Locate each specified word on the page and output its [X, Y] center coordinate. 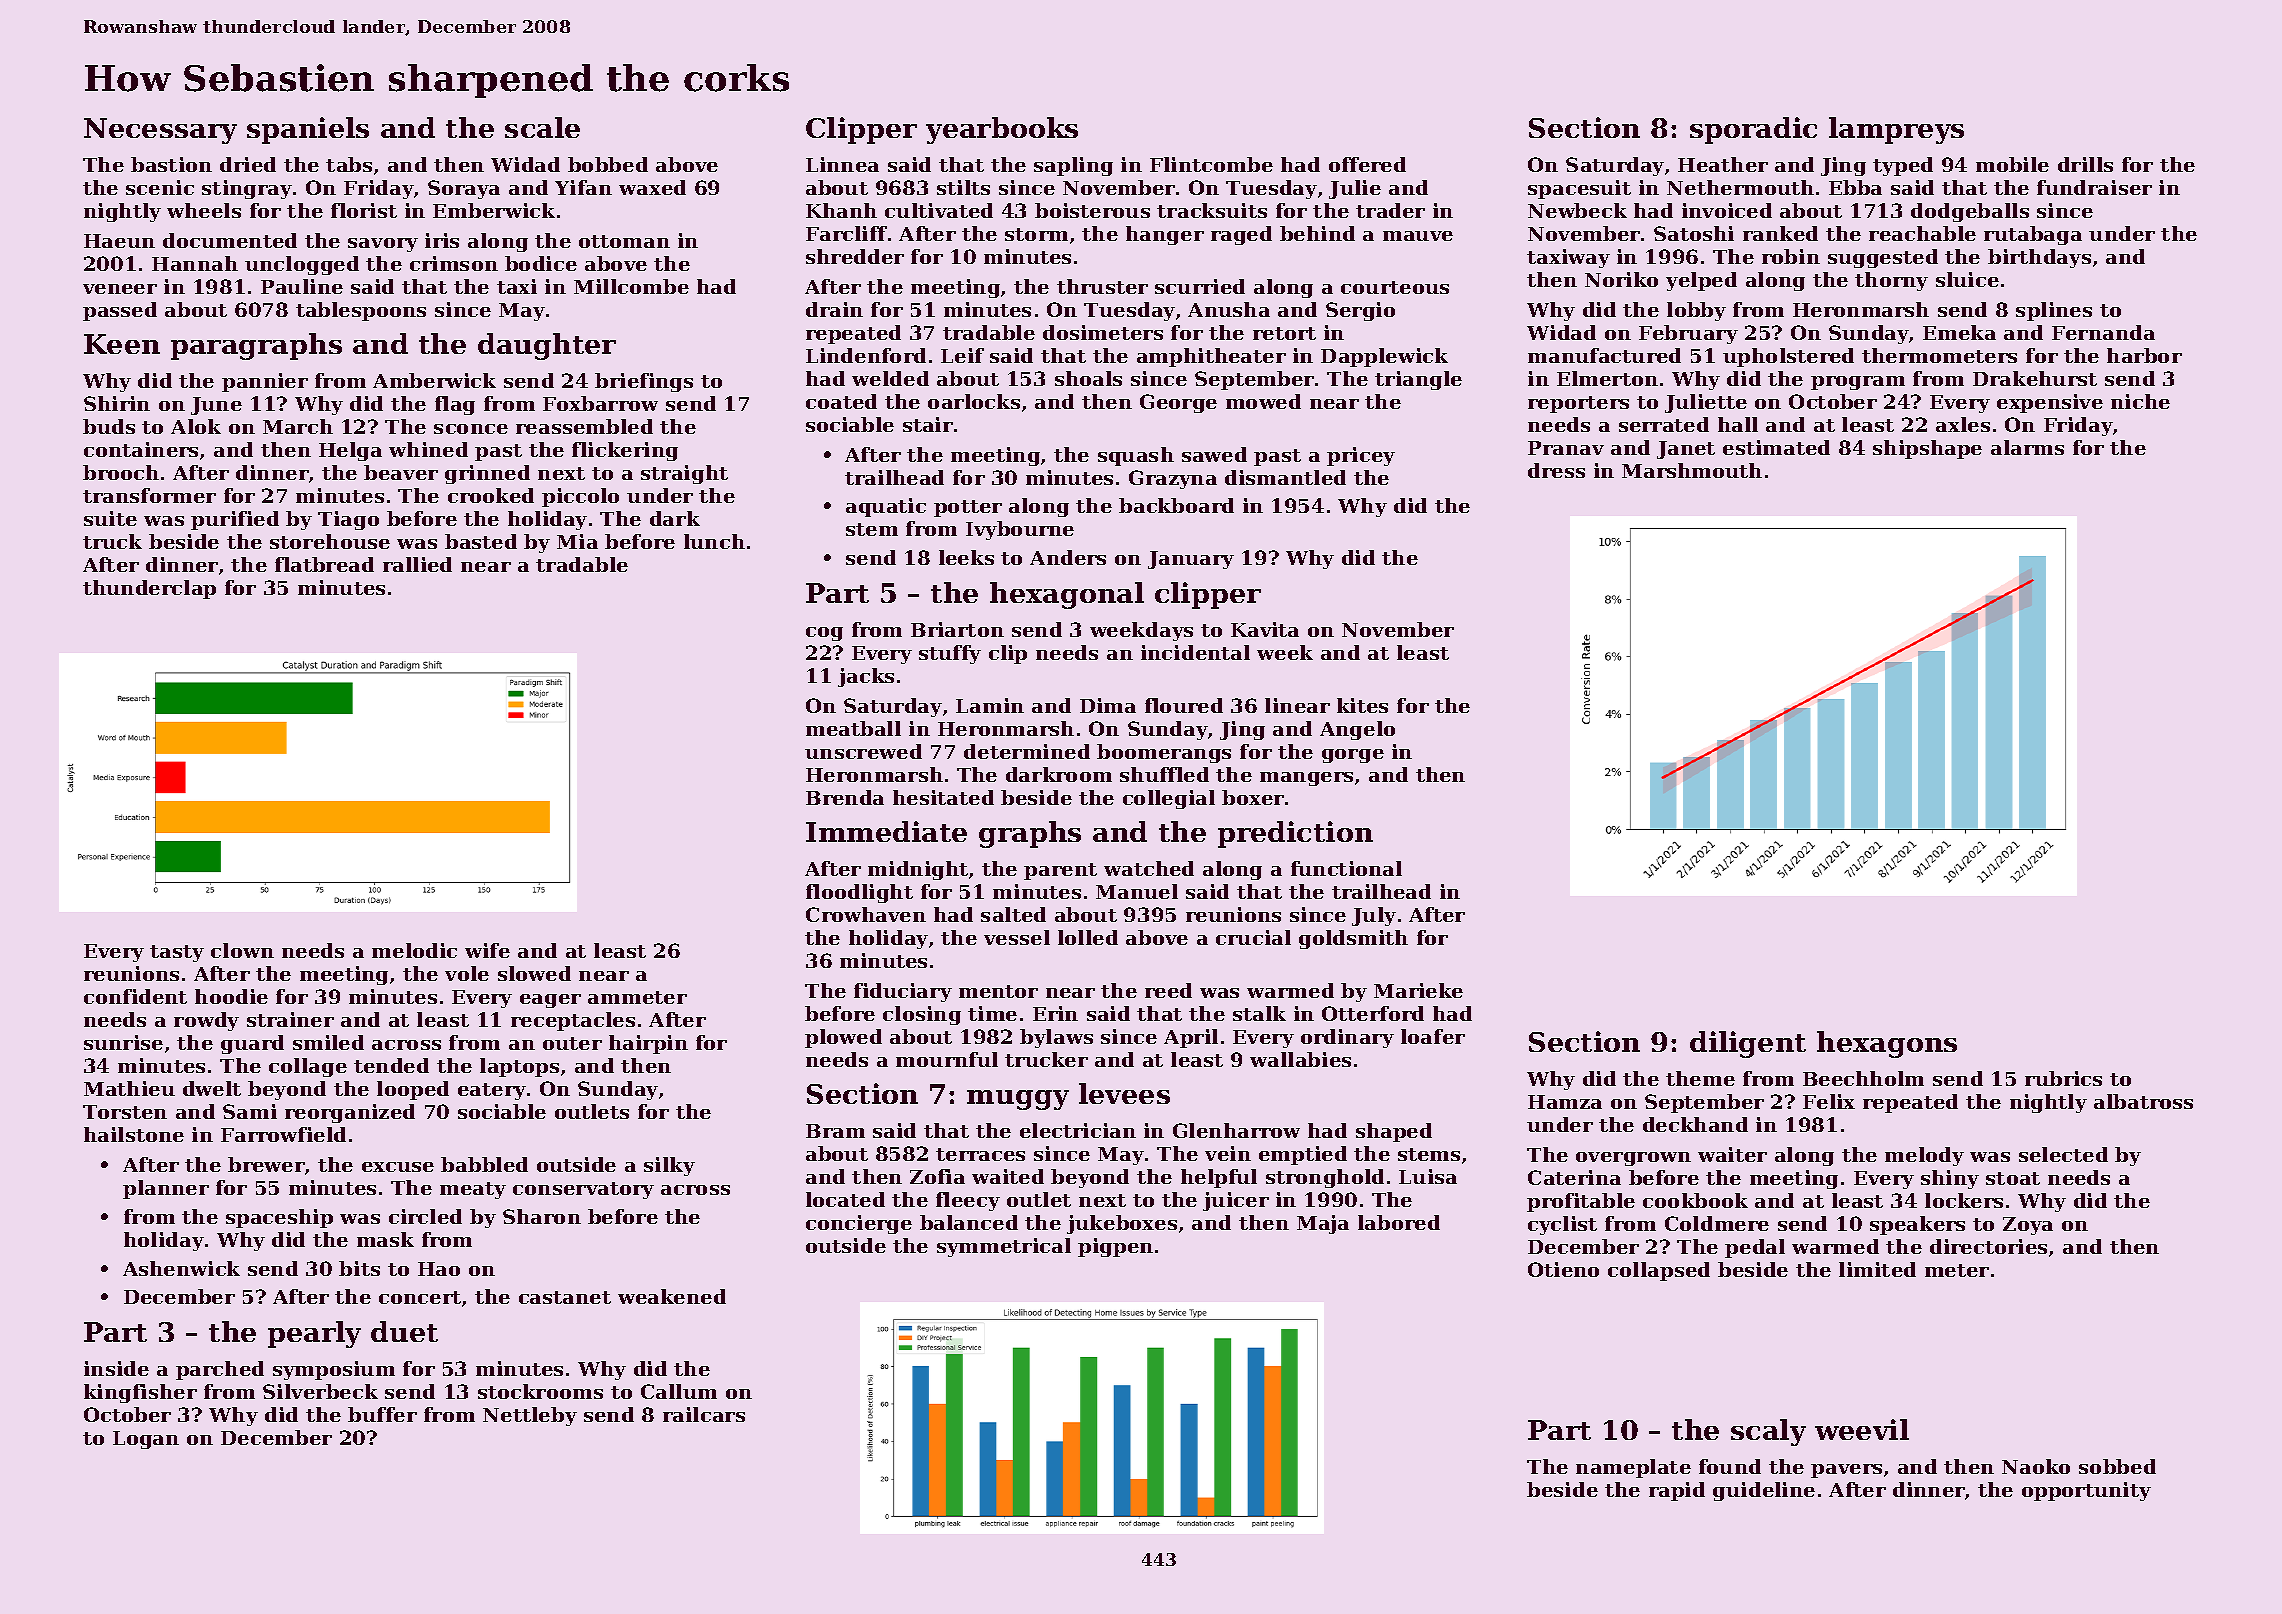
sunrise [123, 1042]
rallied [417, 564]
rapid [1677, 1491]
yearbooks [1002, 130]
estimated [1776, 447]
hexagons [1887, 1044]
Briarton [957, 629]
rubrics [2063, 1078]
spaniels [308, 130]
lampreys [1896, 130]
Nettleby [530, 1416]
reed [1168, 990]
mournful [947, 1059]
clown [242, 950]
